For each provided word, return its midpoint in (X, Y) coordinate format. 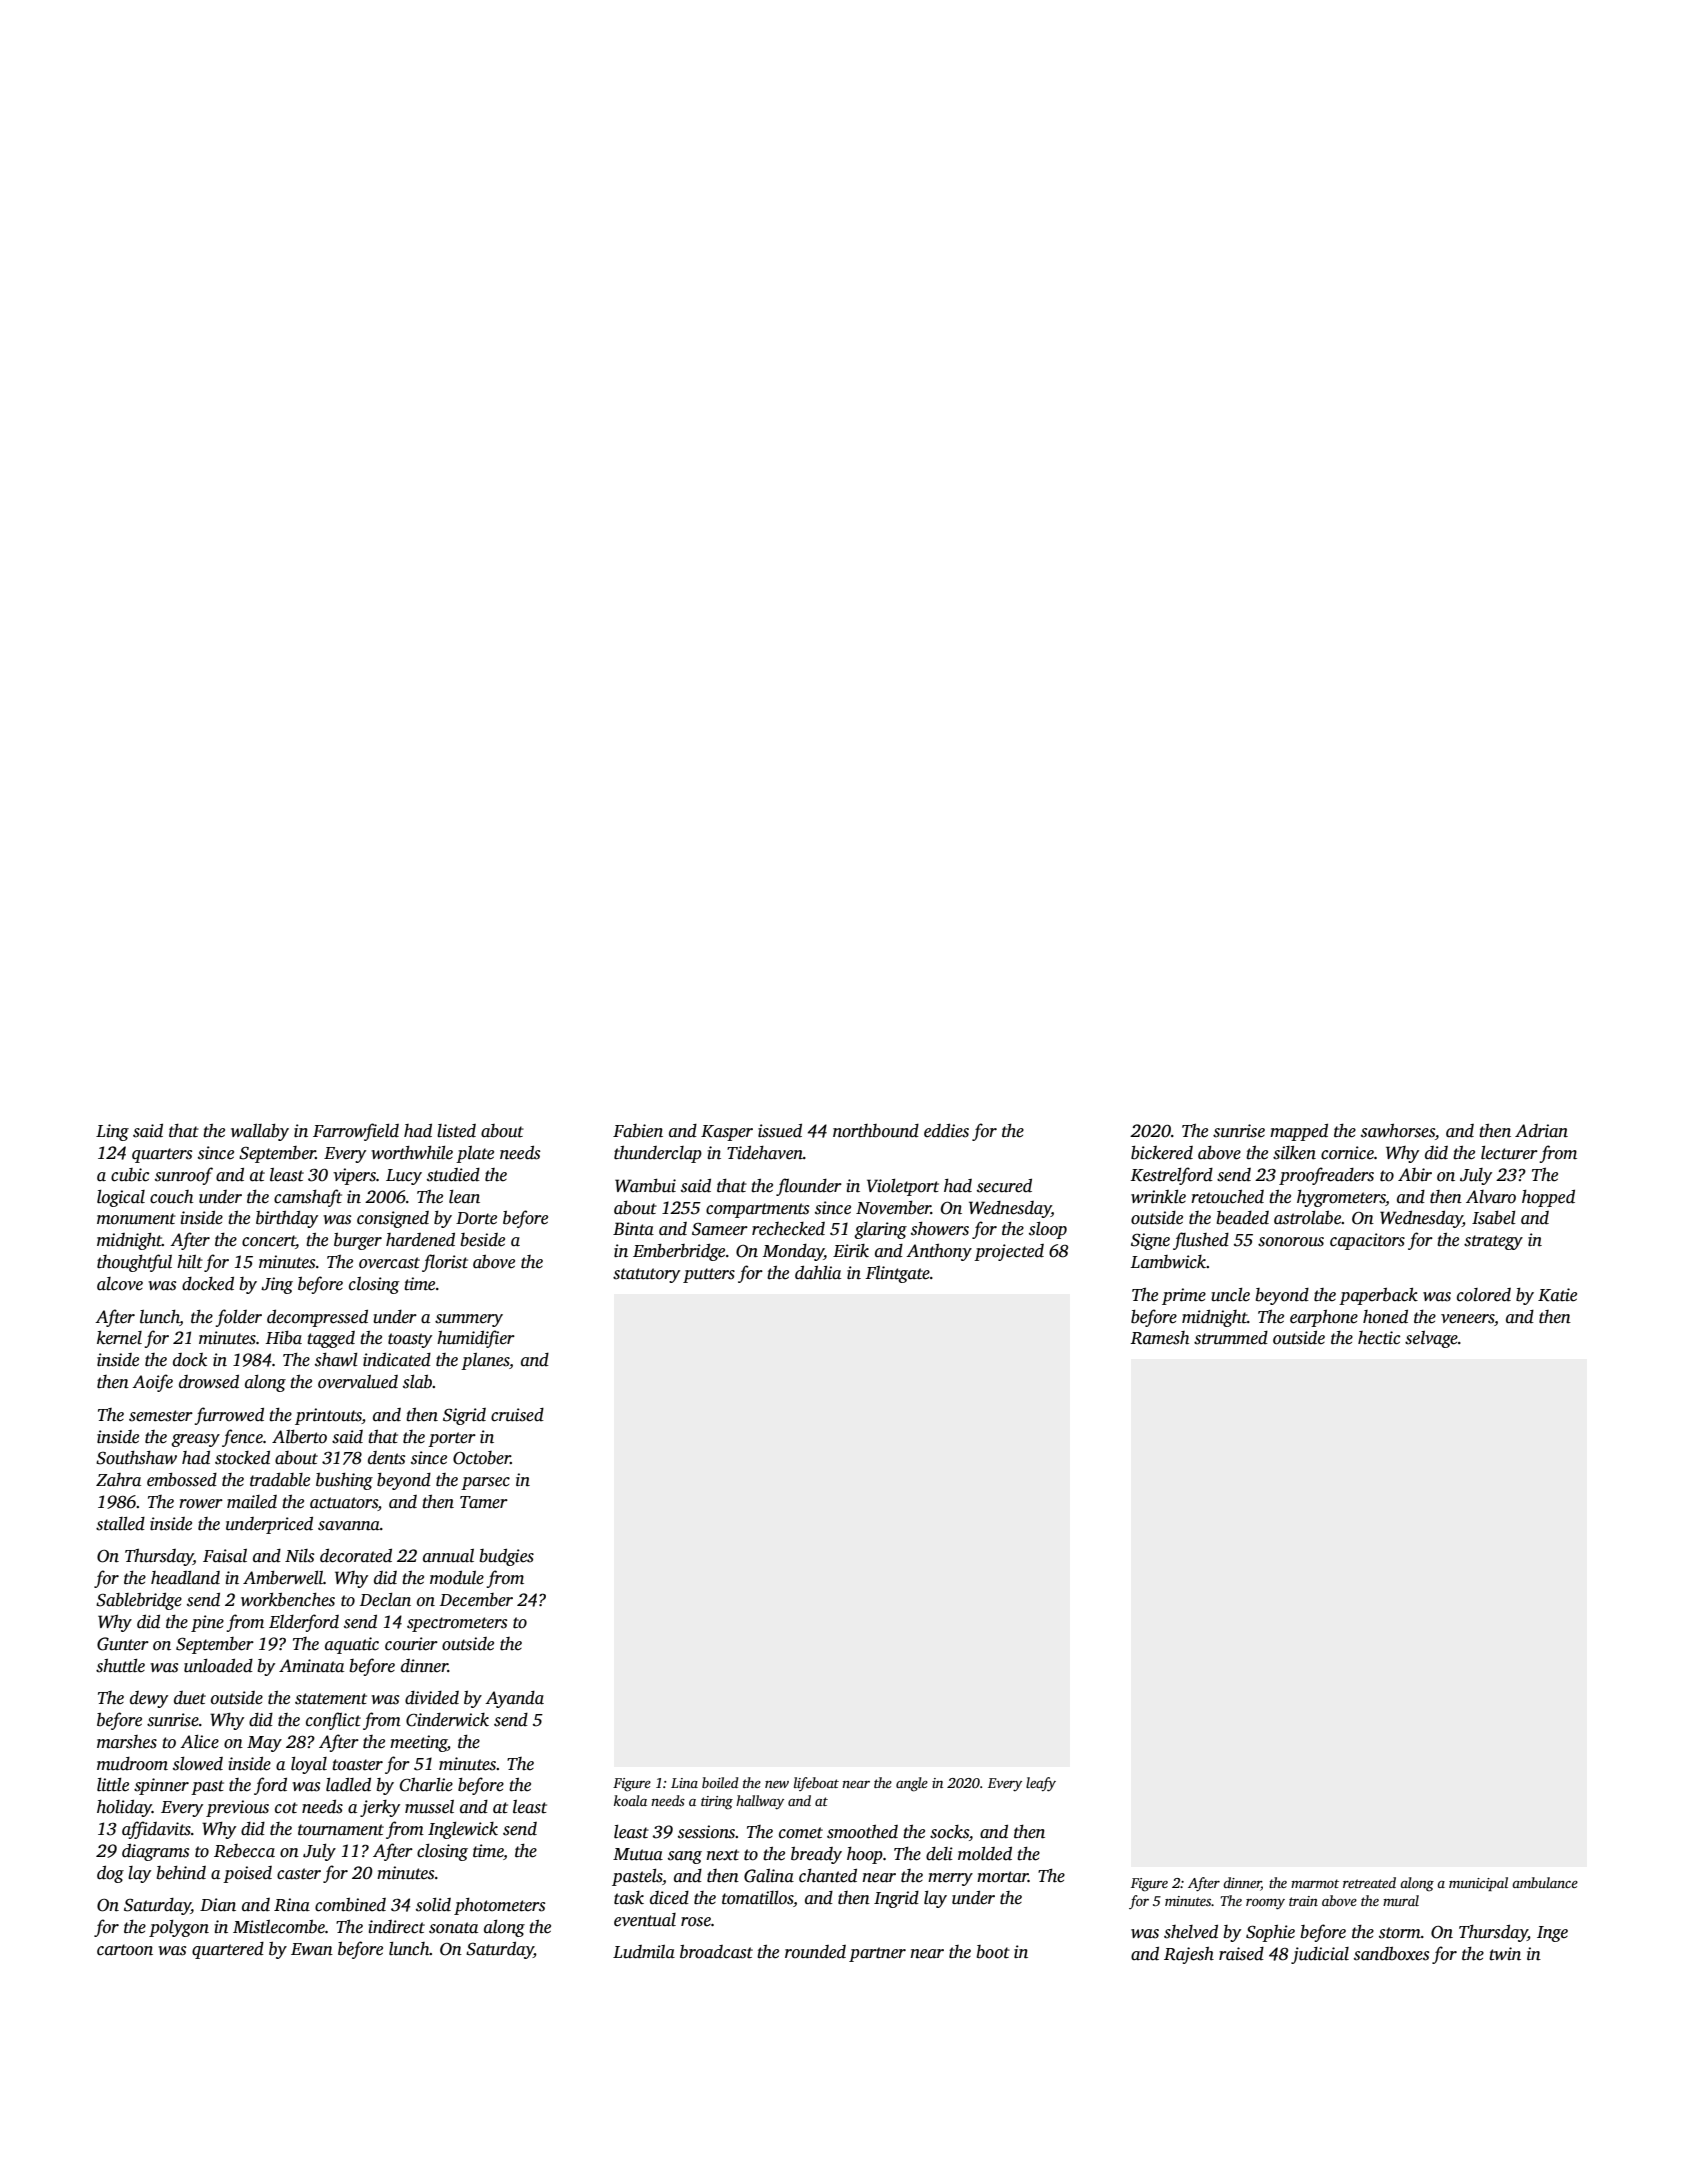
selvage (1431, 1339)
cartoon (125, 1950)
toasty (410, 1340)
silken (1294, 1153)
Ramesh (1159, 1338)
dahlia (818, 1273)
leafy (1041, 1784)
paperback (1378, 1296)
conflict (333, 1721)
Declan (385, 1600)
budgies (506, 1557)
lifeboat (816, 1784)
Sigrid (464, 1416)
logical (121, 1198)
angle (912, 1784)
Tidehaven (765, 1153)
